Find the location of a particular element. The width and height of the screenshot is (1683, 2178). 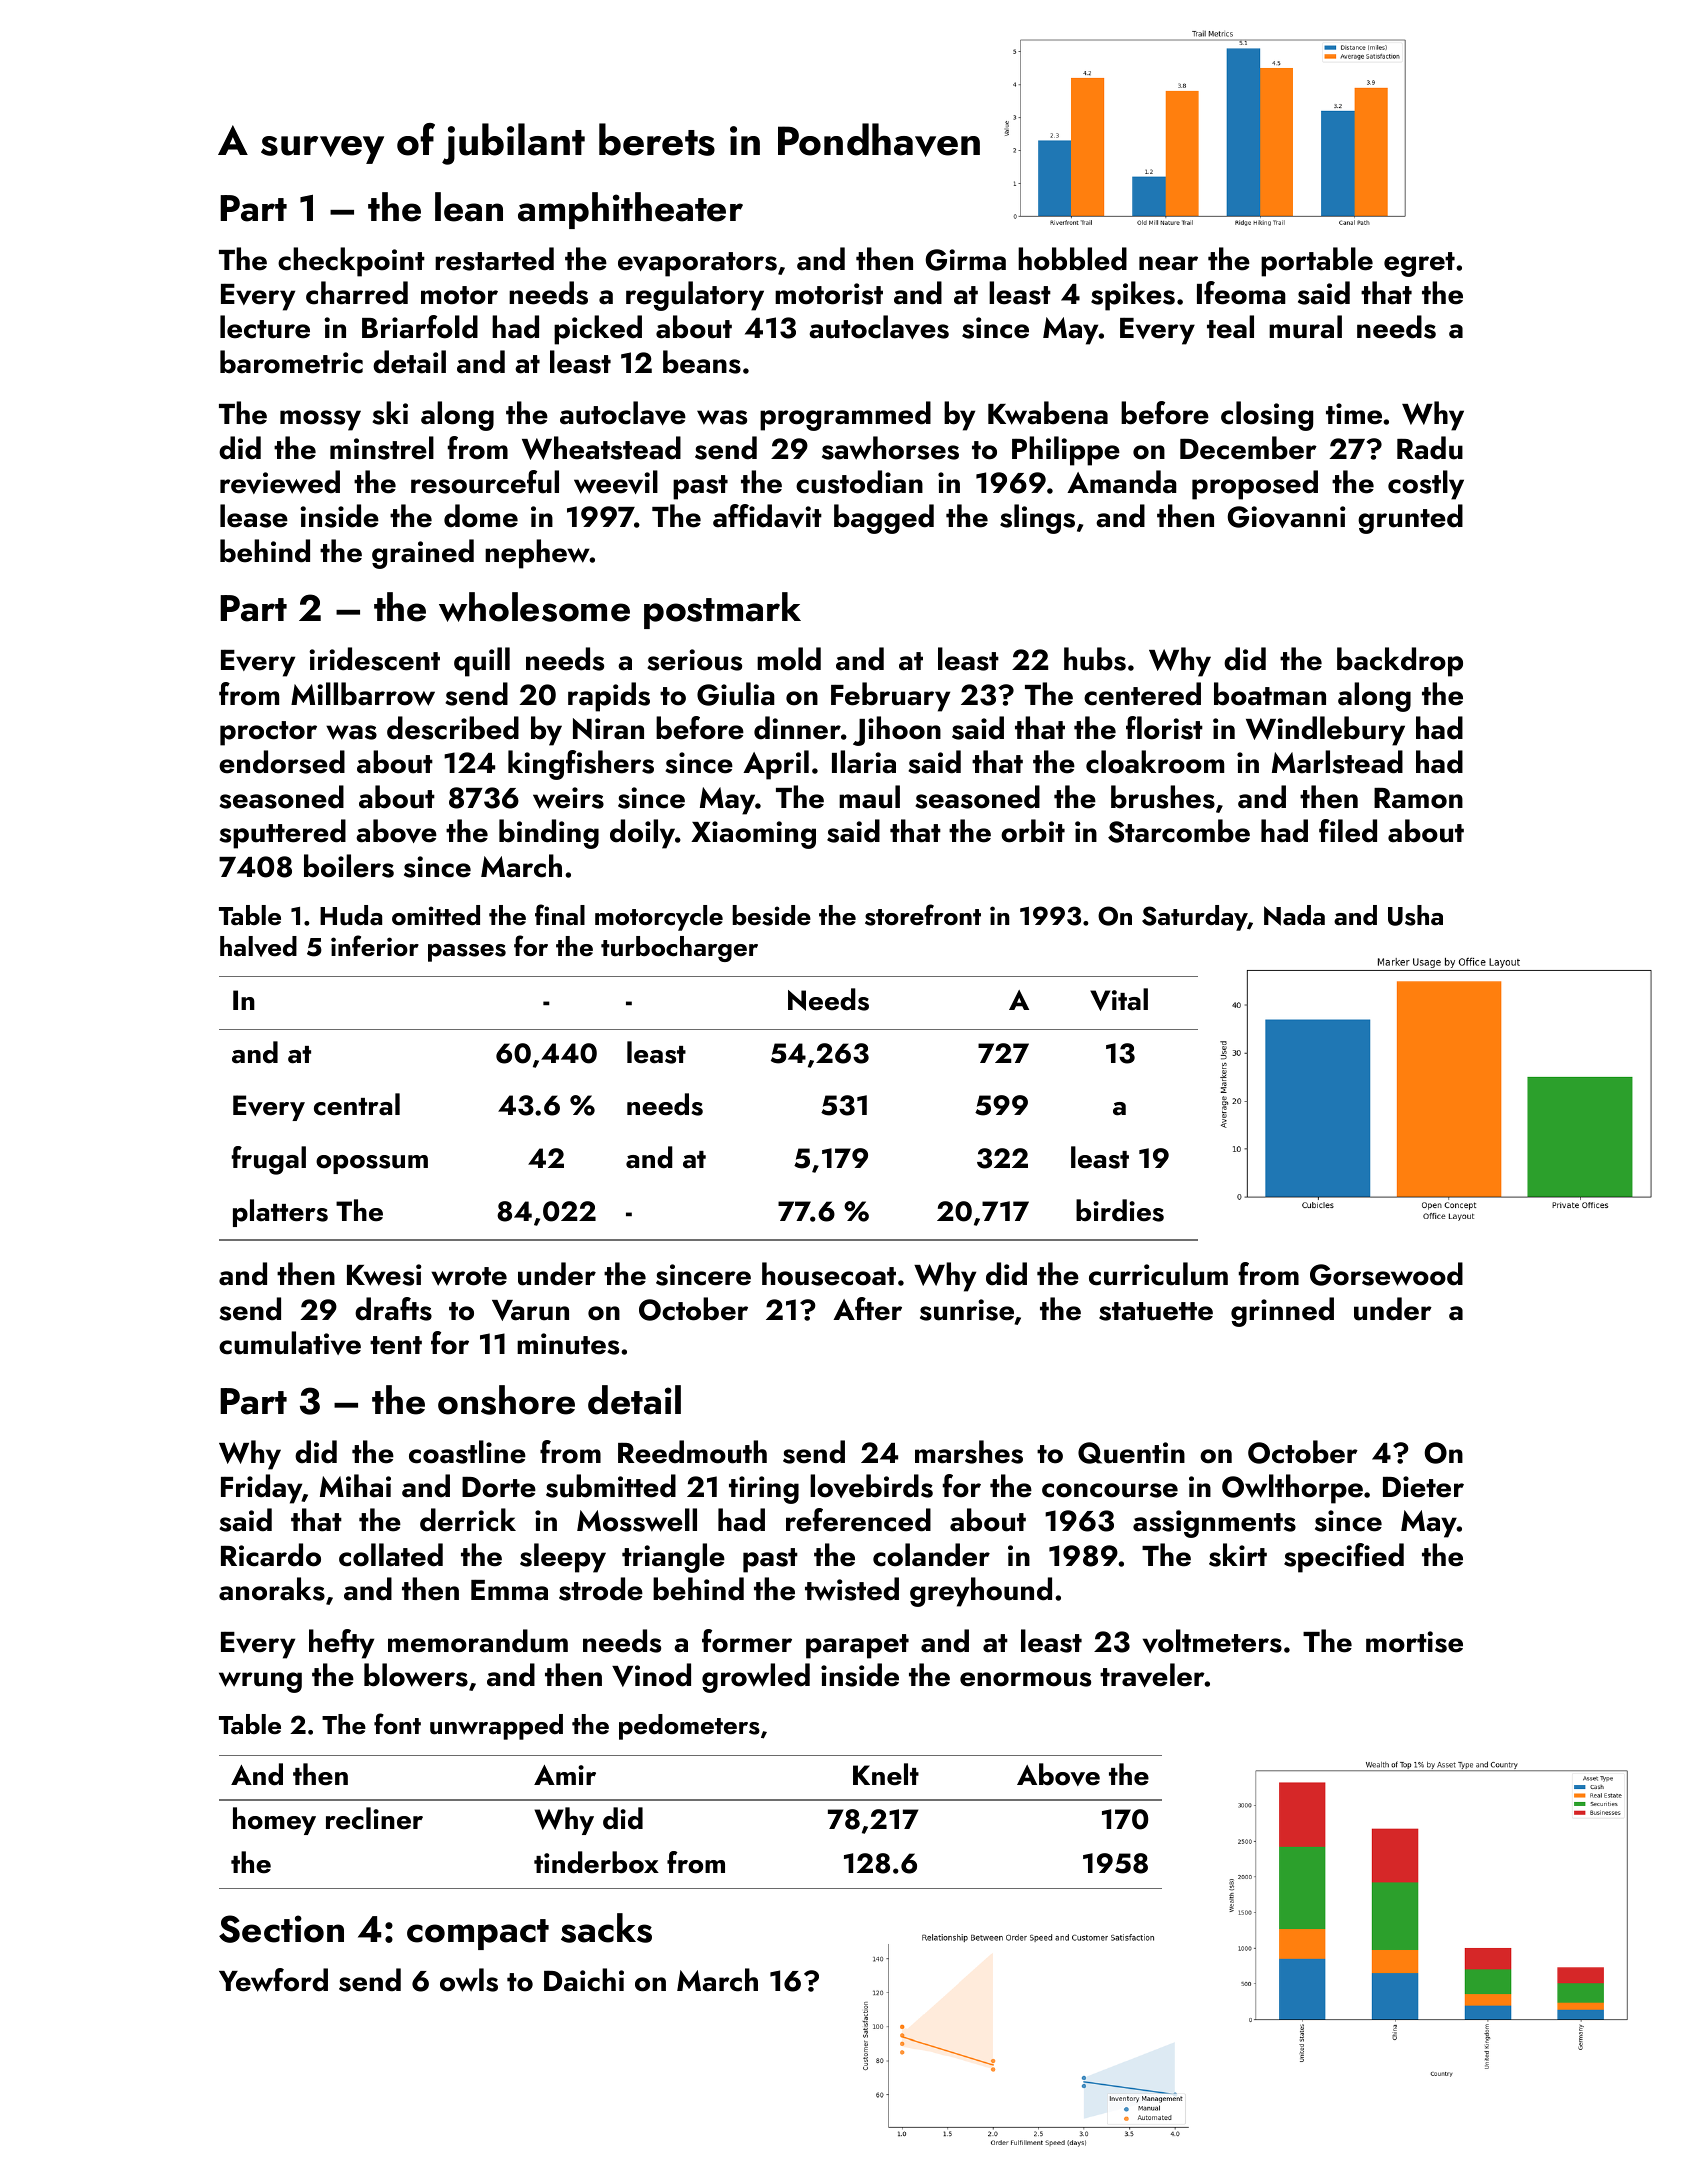

wholesome is located at coordinates (534, 607).
